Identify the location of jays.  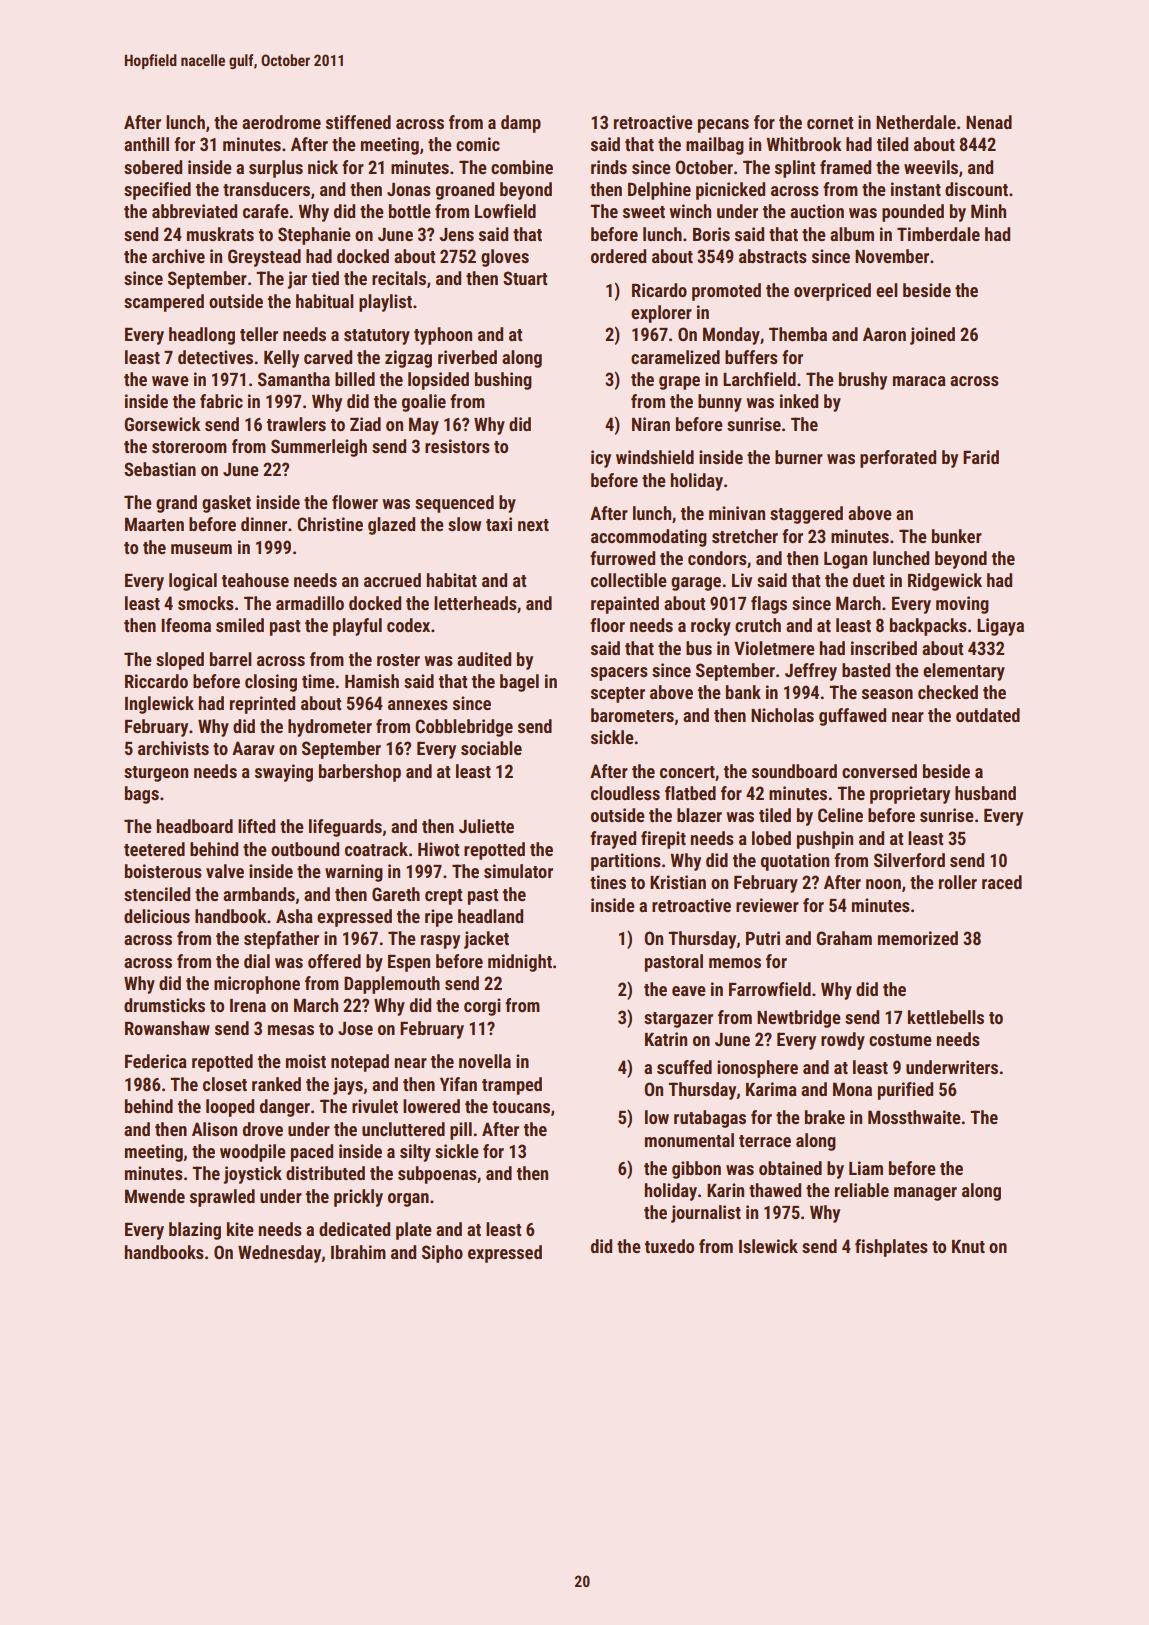
(348, 1086).
